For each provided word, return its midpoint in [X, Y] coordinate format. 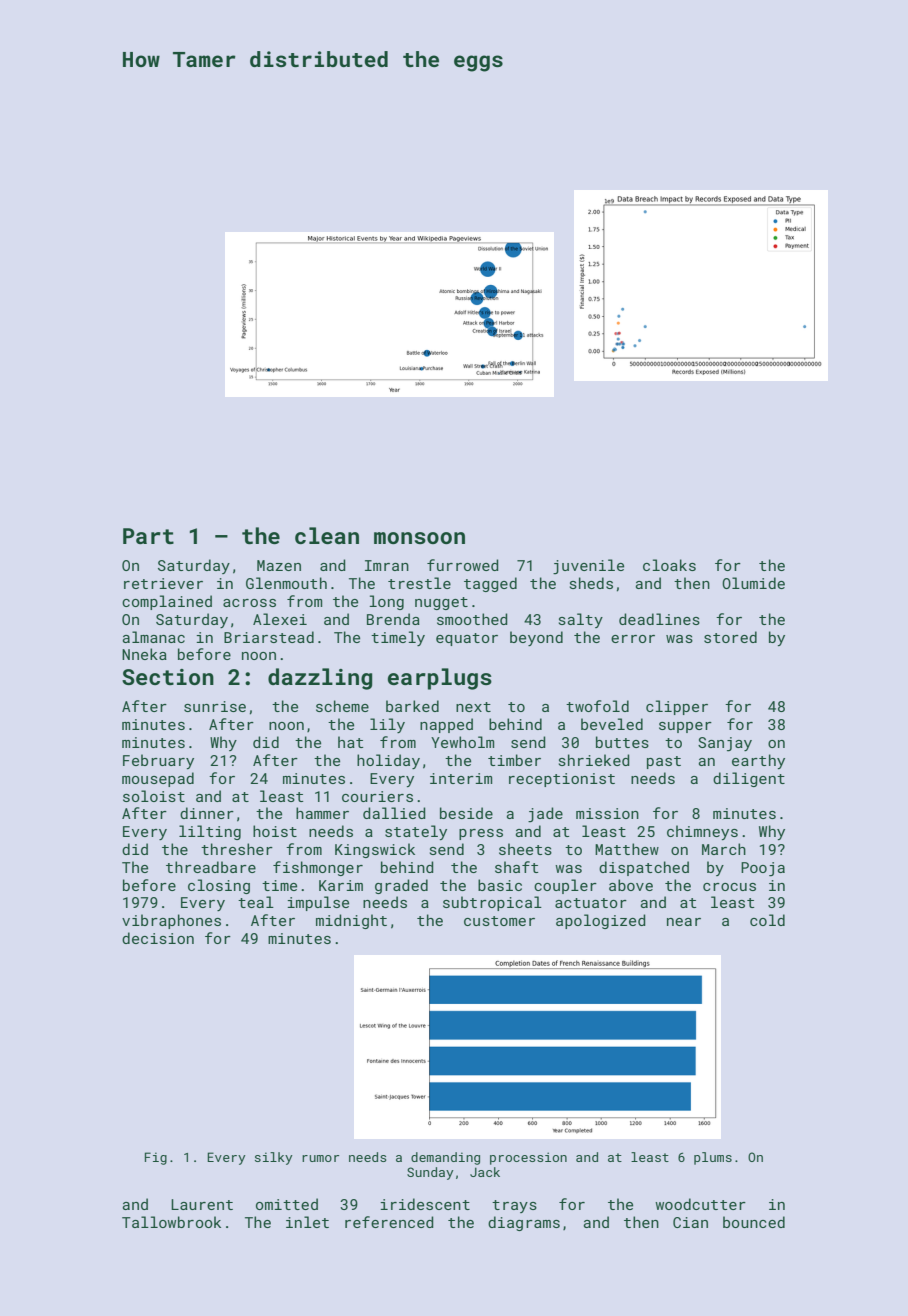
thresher [237, 849]
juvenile [588, 567]
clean [327, 535]
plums [713, 1158]
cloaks [669, 565]
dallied [394, 813]
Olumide [753, 583]
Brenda [393, 619]
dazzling [320, 679]
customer [499, 921]
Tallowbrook [171, 1222]
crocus [729, 887]
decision [158, 938]
